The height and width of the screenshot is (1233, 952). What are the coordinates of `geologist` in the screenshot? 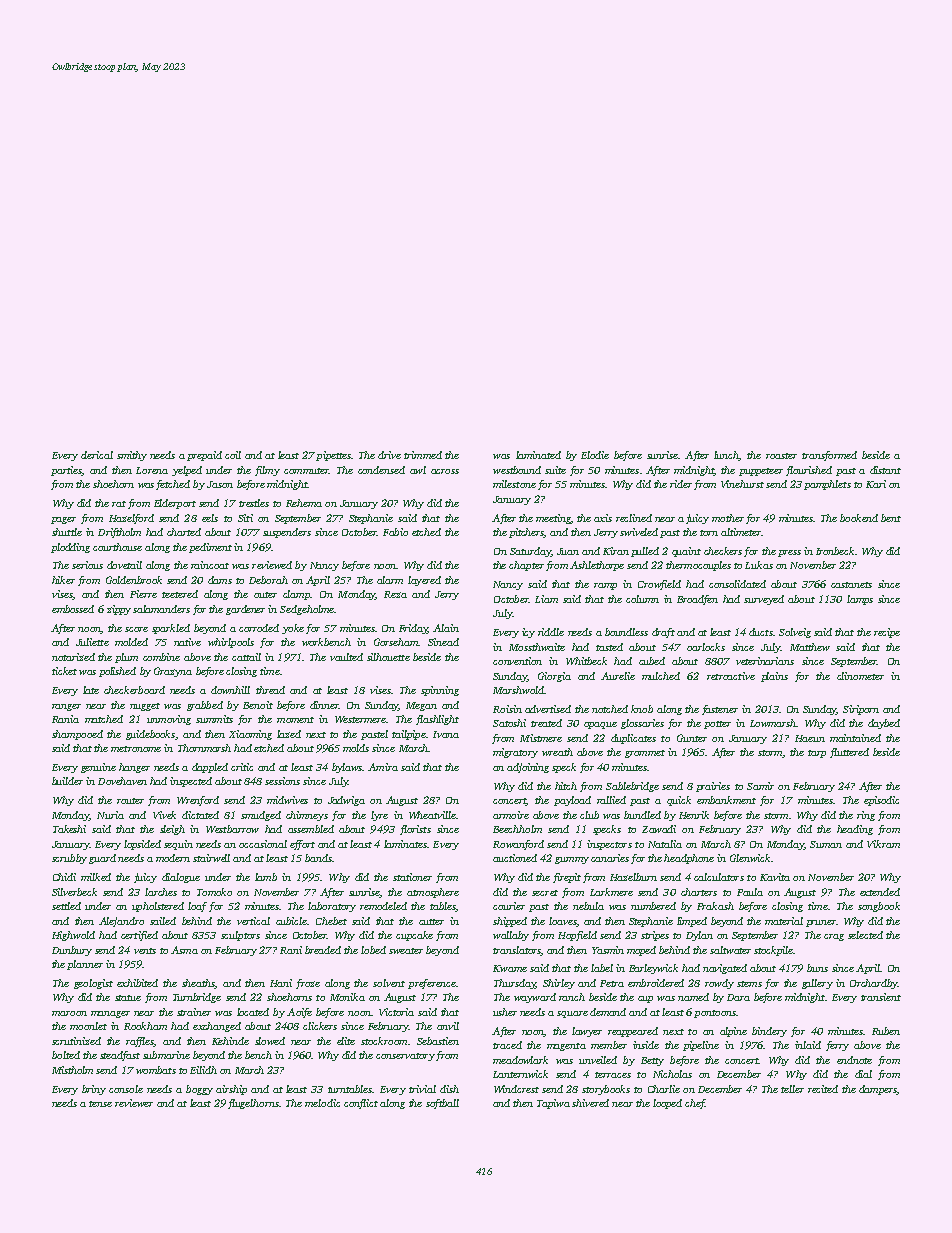 It's located at (93, 984).
